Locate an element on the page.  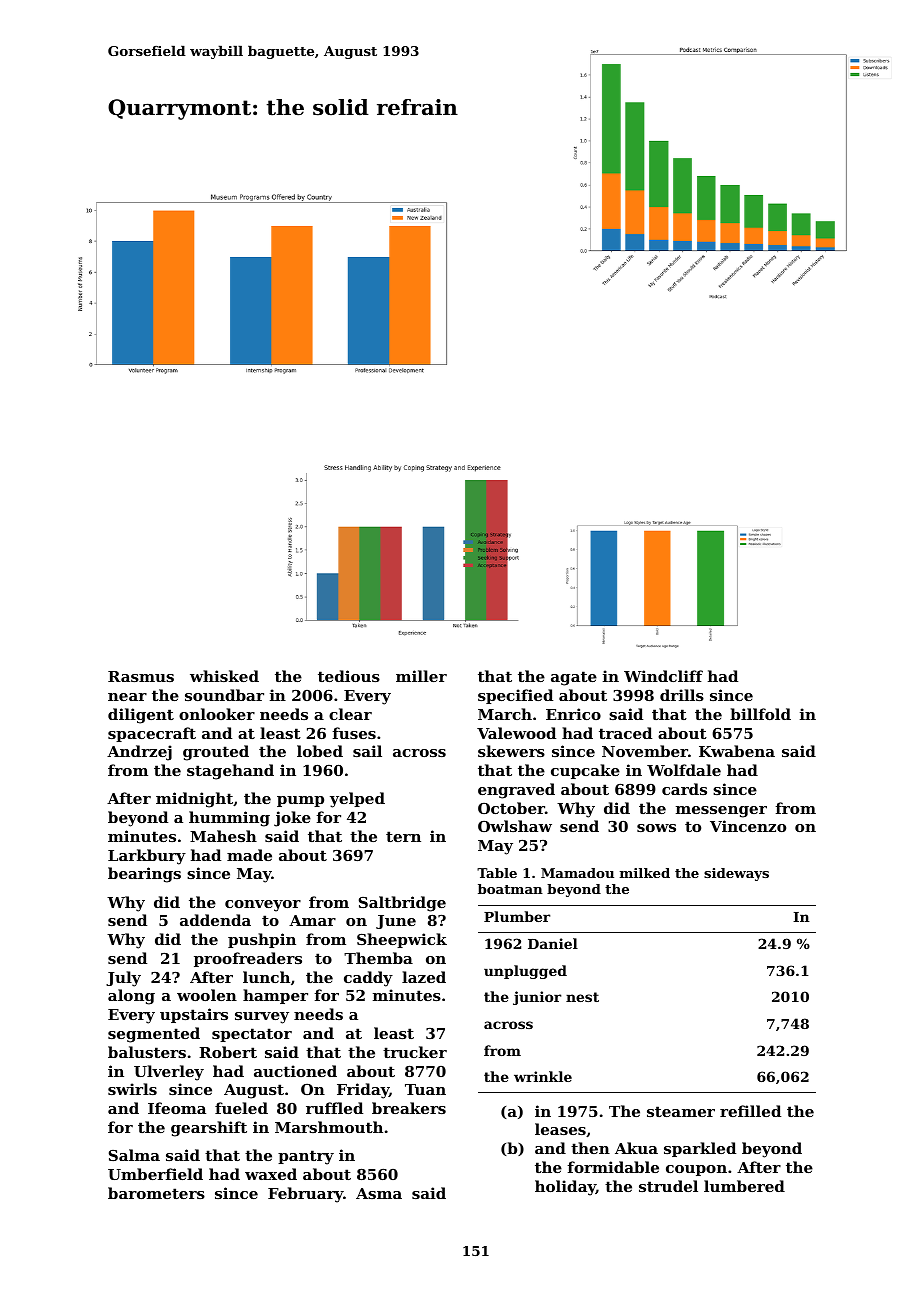
agate is located at coordinates (574, 678).
